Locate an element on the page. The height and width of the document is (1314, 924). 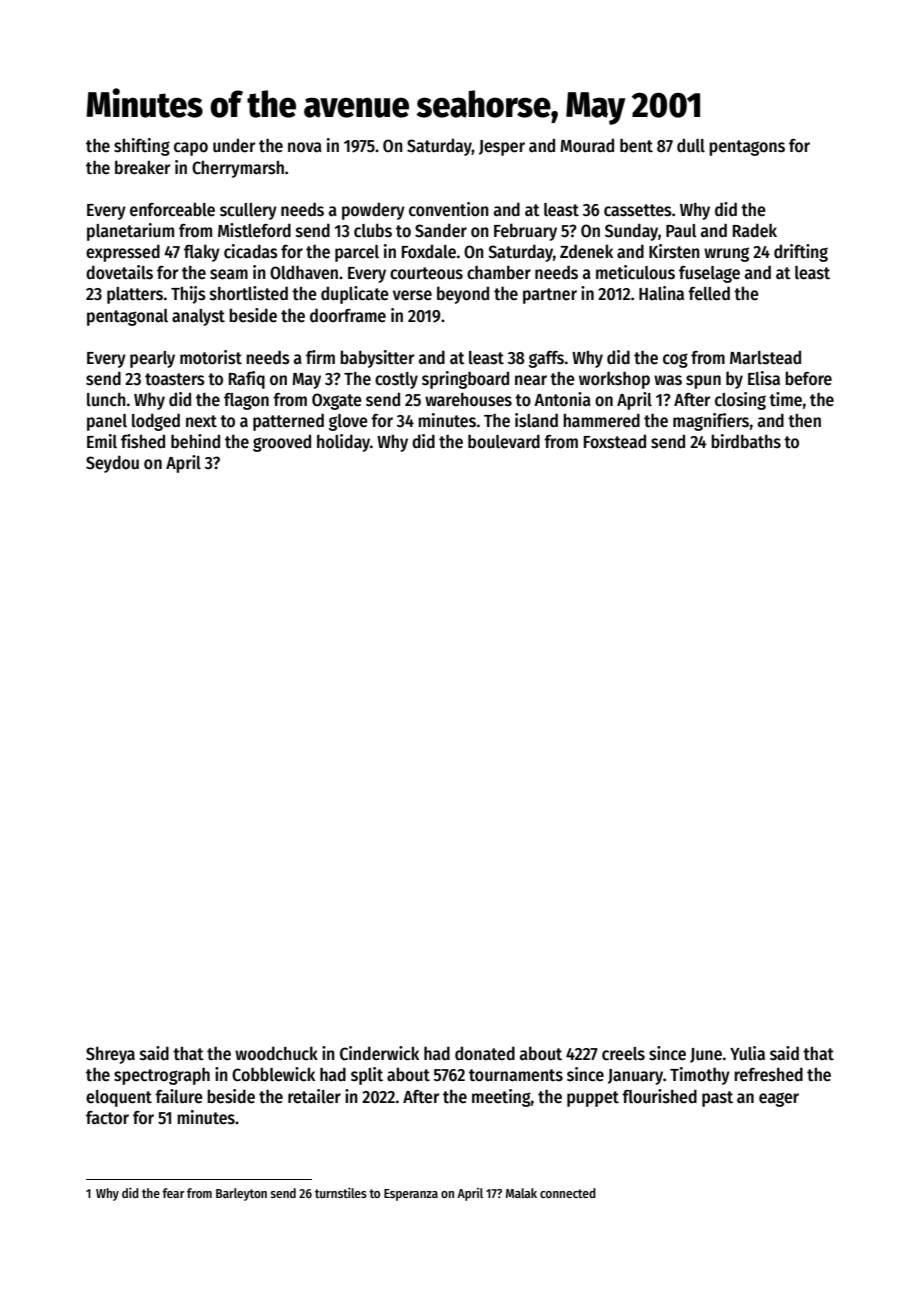
donated is located at coordinates (485, 1053).
